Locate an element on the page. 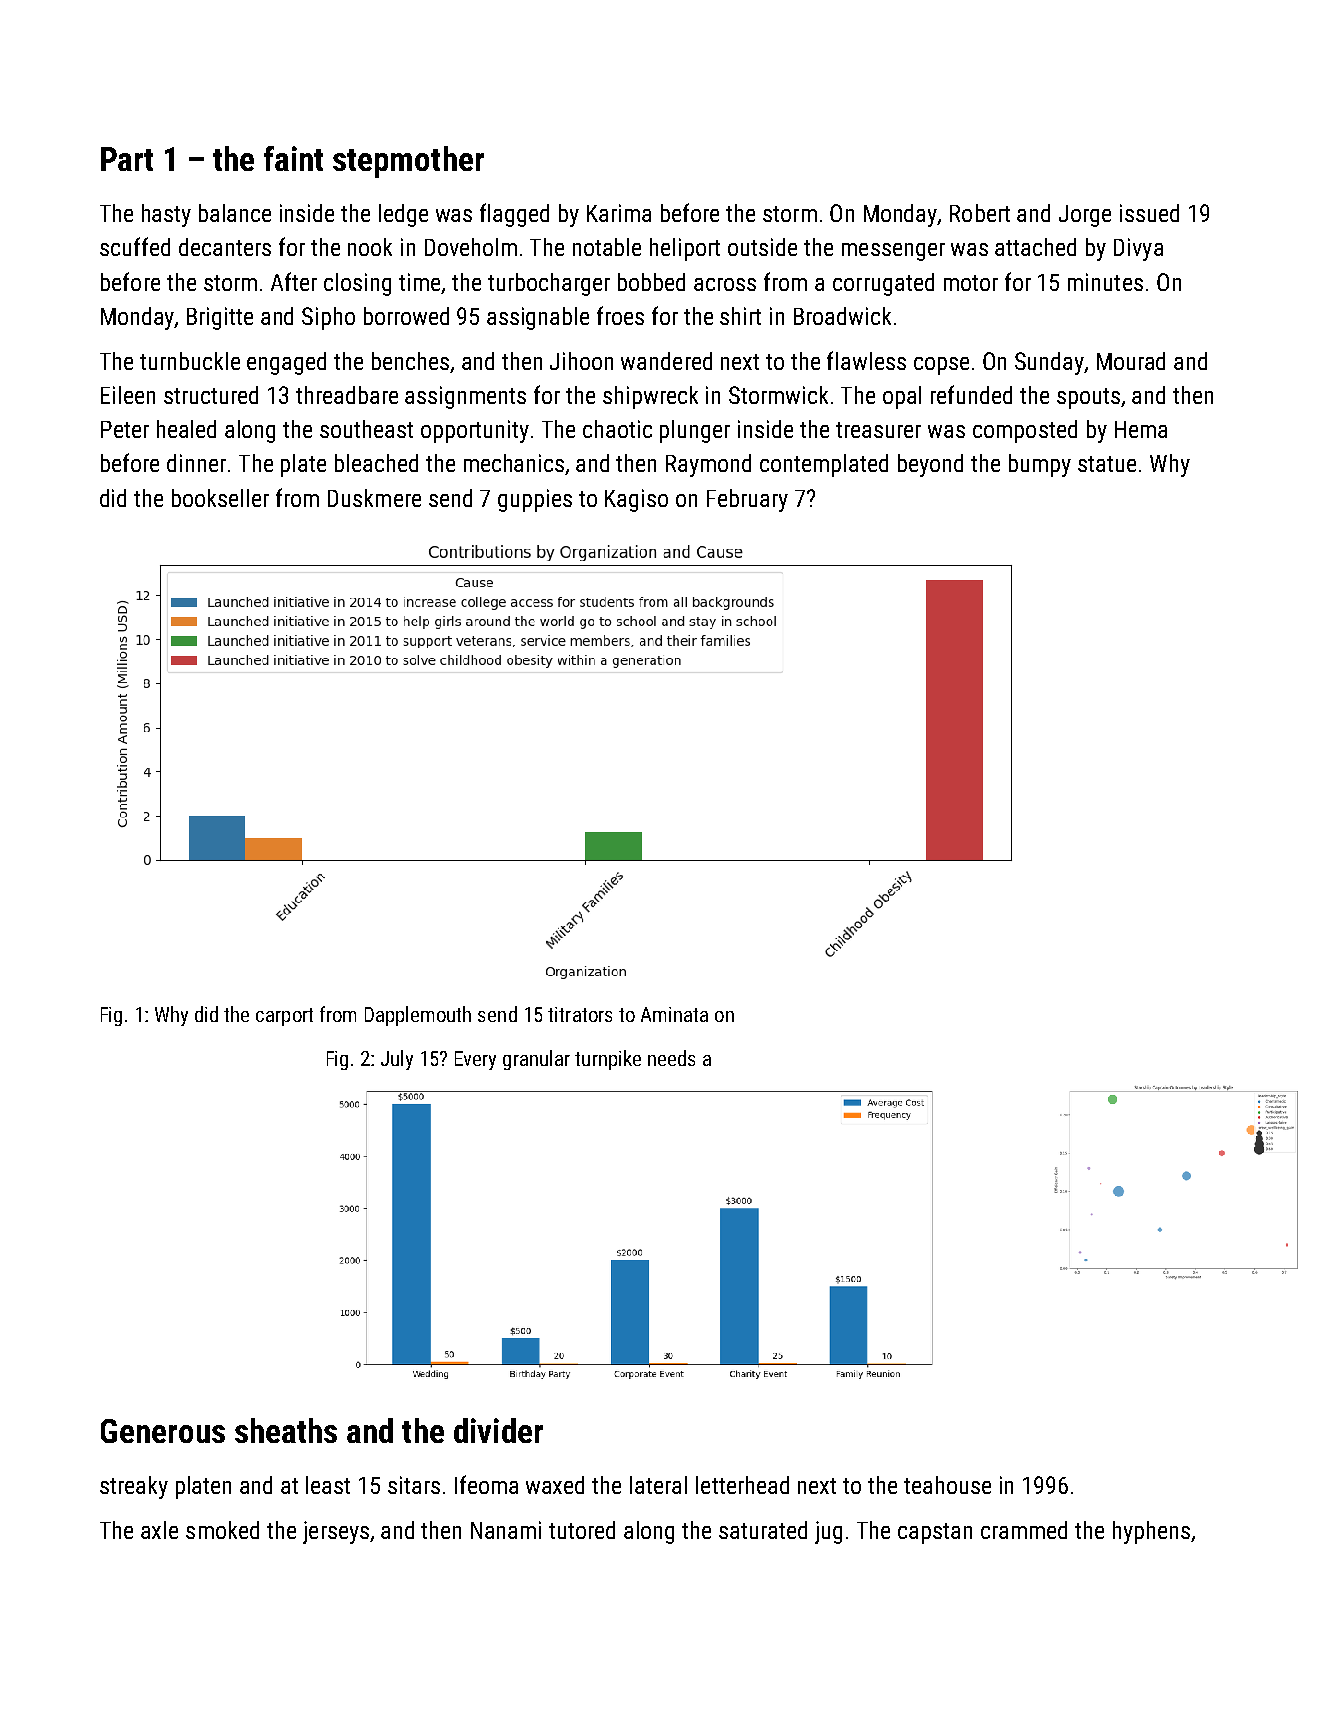 This image has width=1323, height=1712. messenger is located at coordinates (893, 252).
